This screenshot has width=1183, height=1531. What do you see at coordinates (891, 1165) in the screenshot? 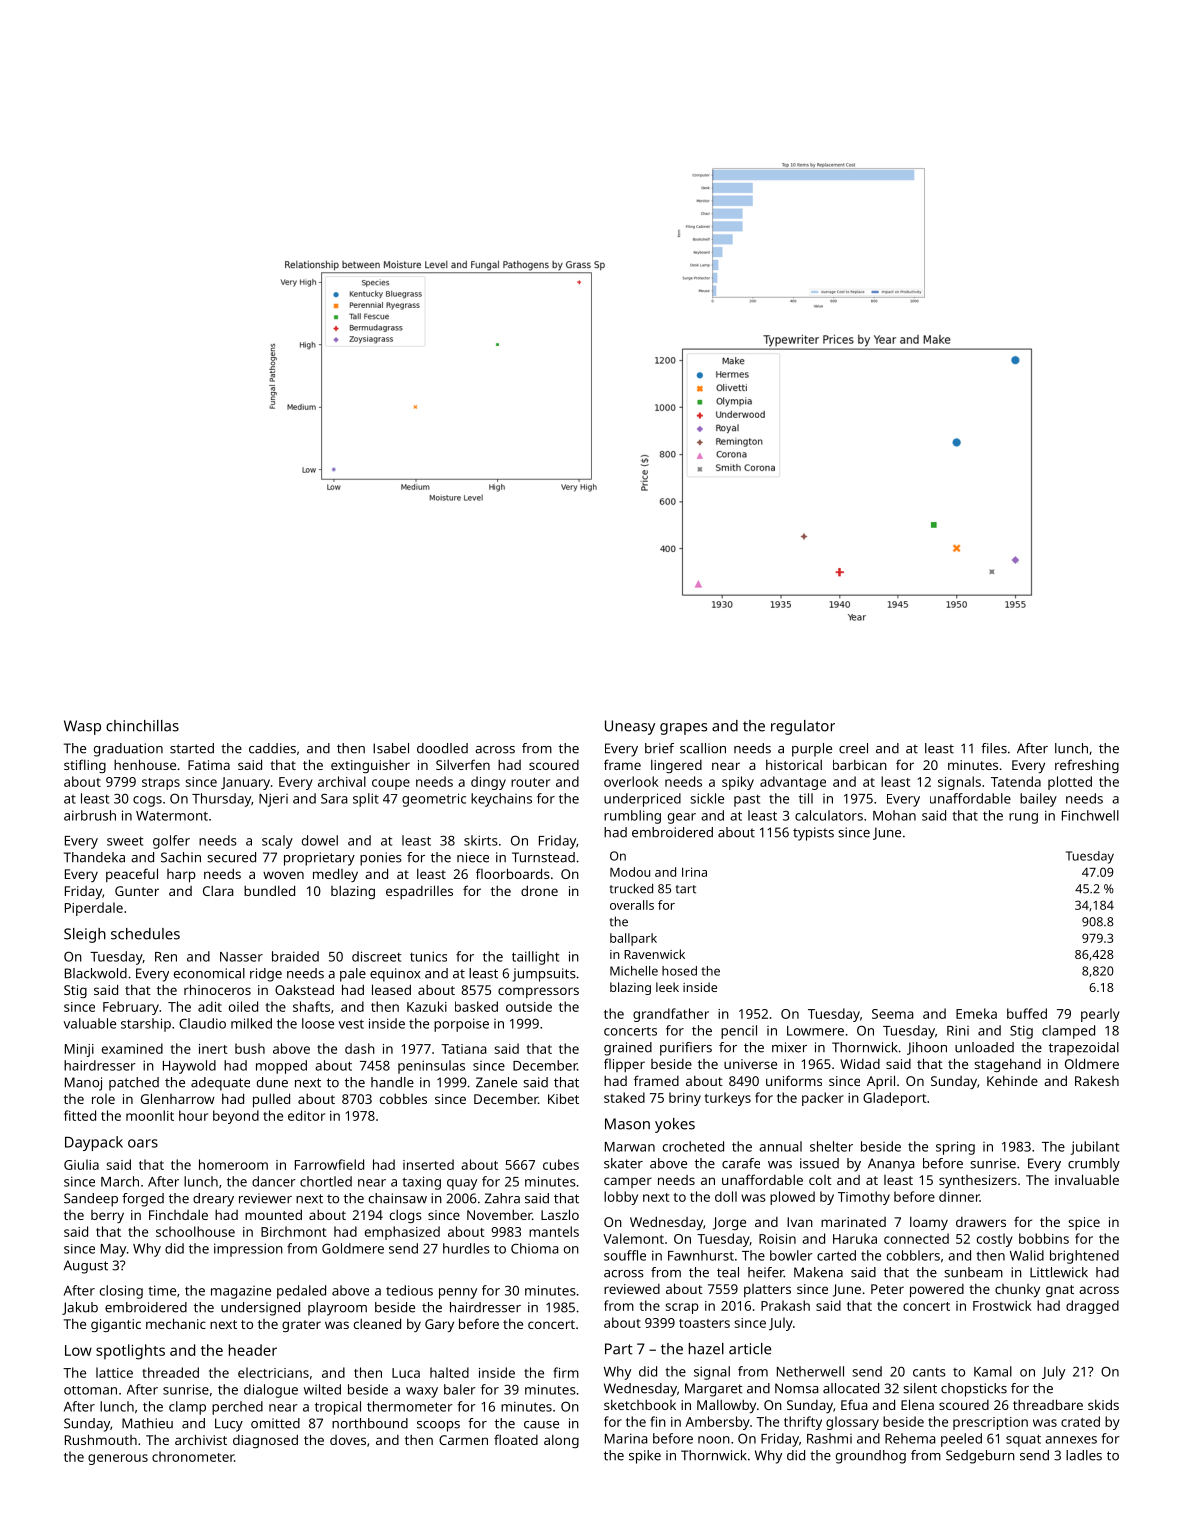
I see `Ananya` at bounding box center [891, 1165].
